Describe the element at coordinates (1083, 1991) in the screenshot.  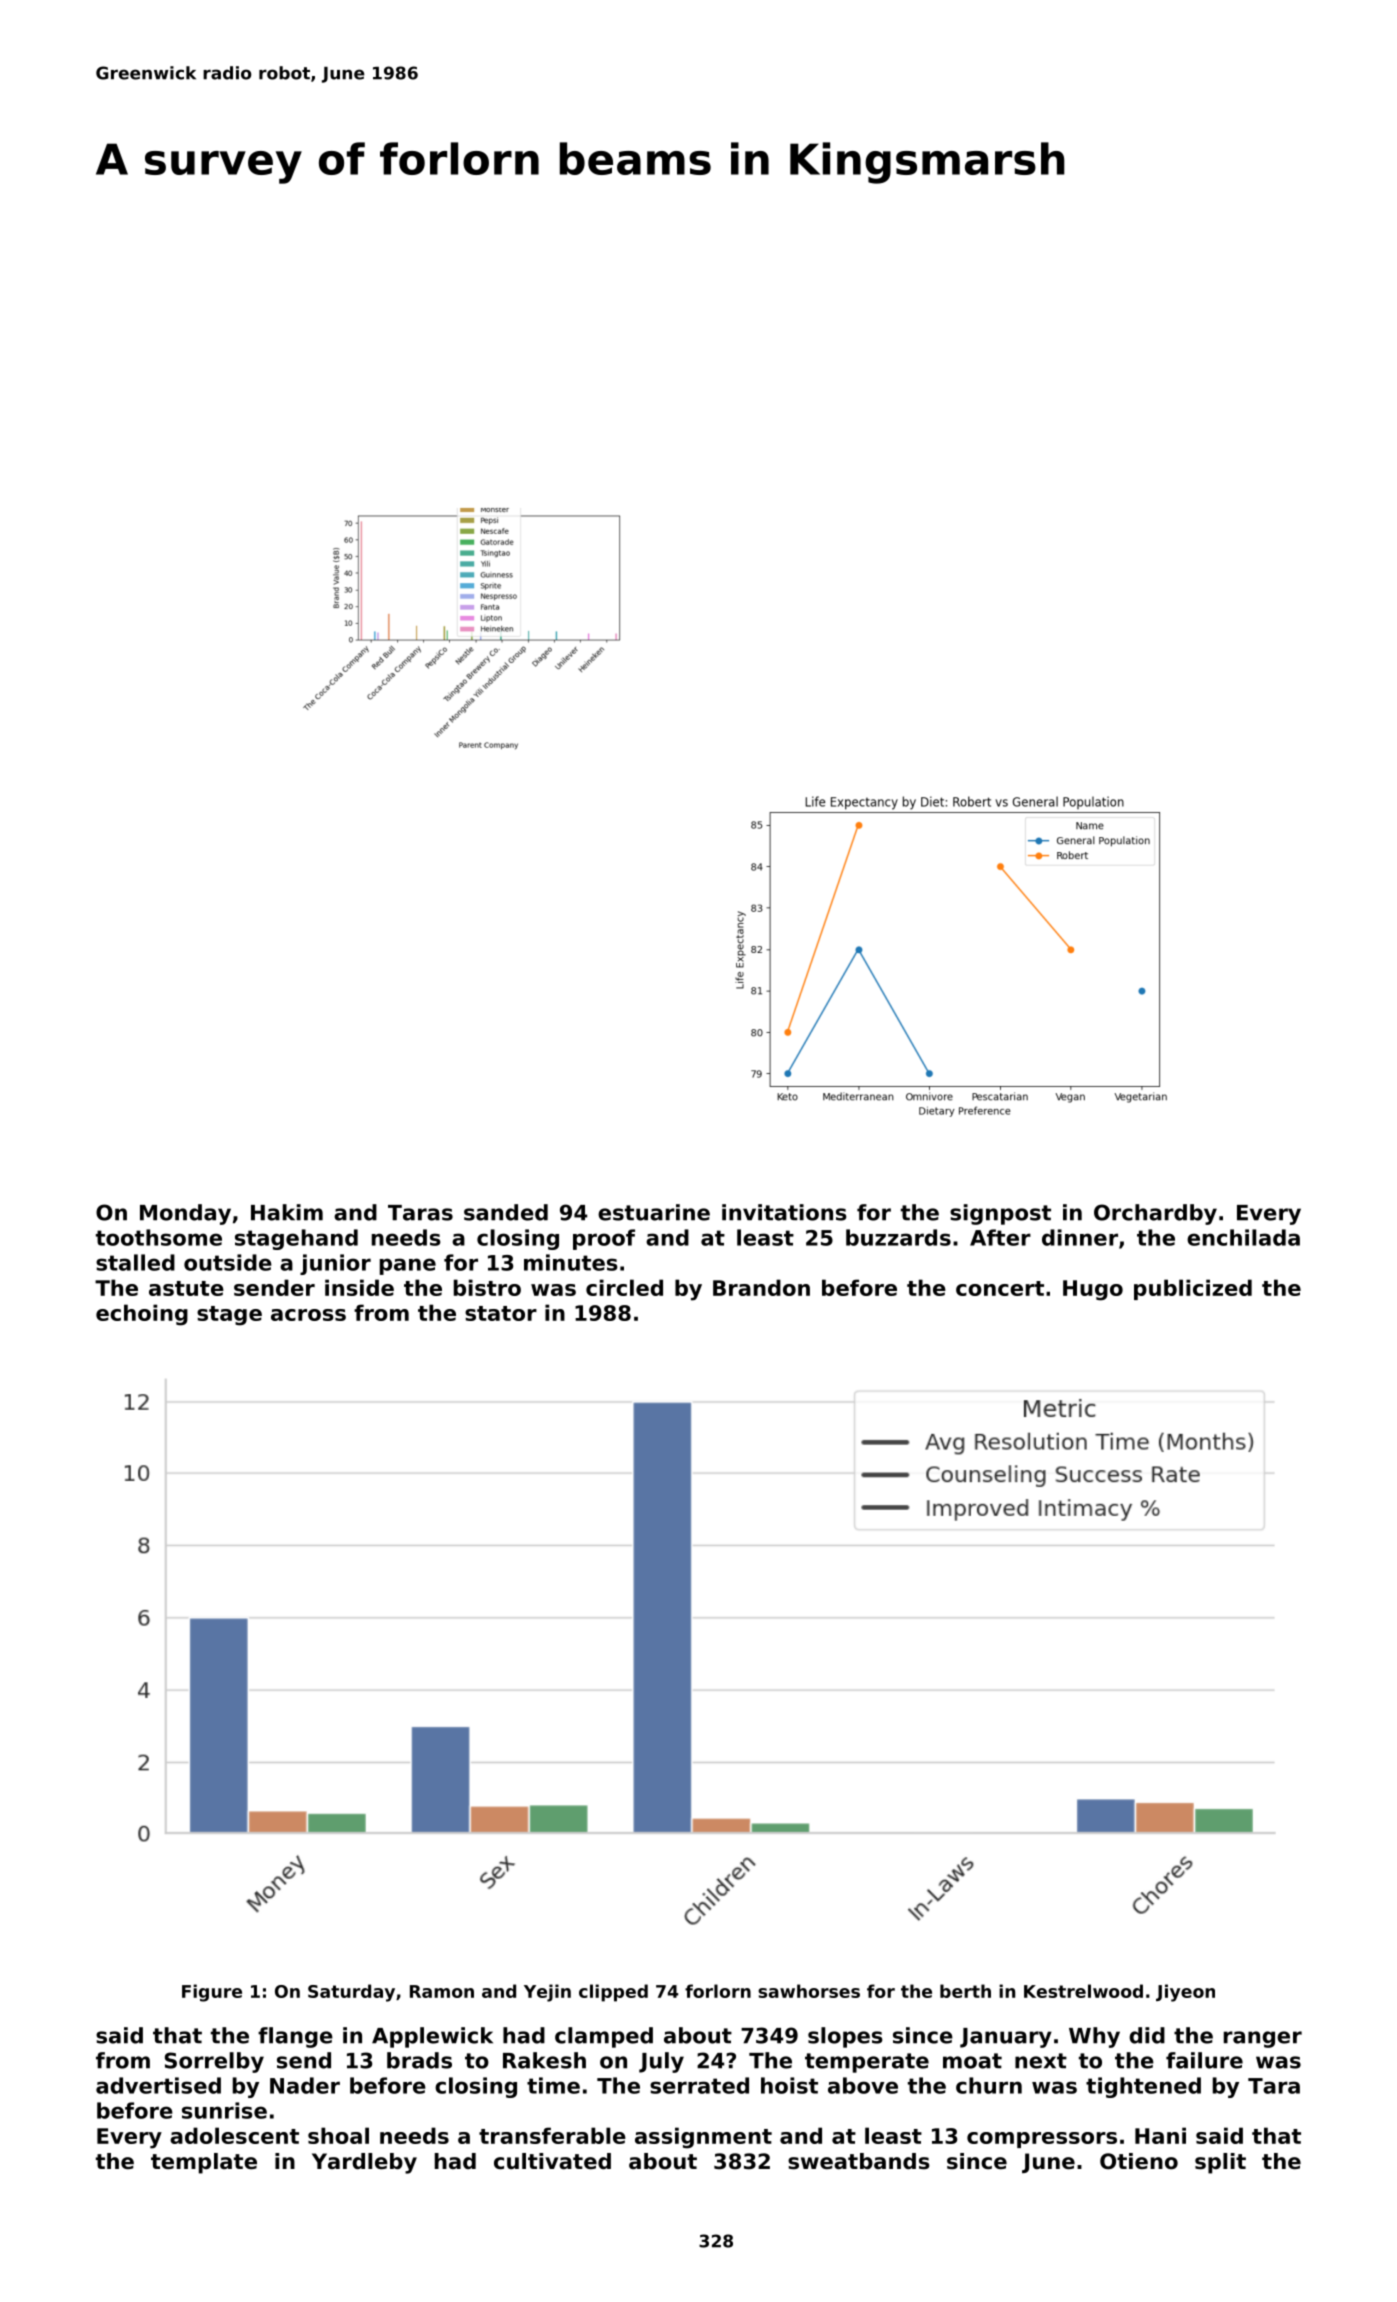
I see `Kestrelwood` at that location.
